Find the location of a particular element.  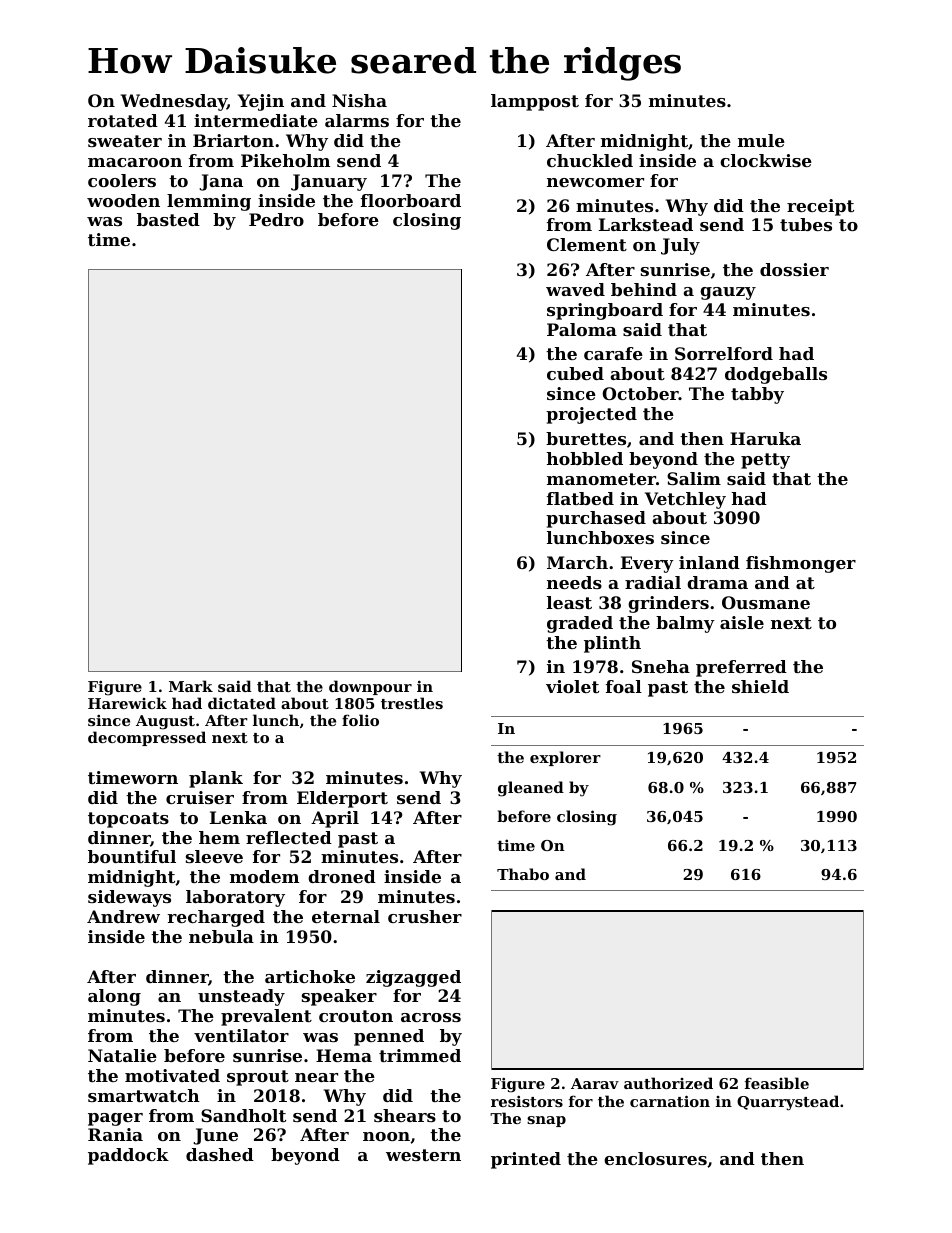

violet is located at coordinates (572, 686).
